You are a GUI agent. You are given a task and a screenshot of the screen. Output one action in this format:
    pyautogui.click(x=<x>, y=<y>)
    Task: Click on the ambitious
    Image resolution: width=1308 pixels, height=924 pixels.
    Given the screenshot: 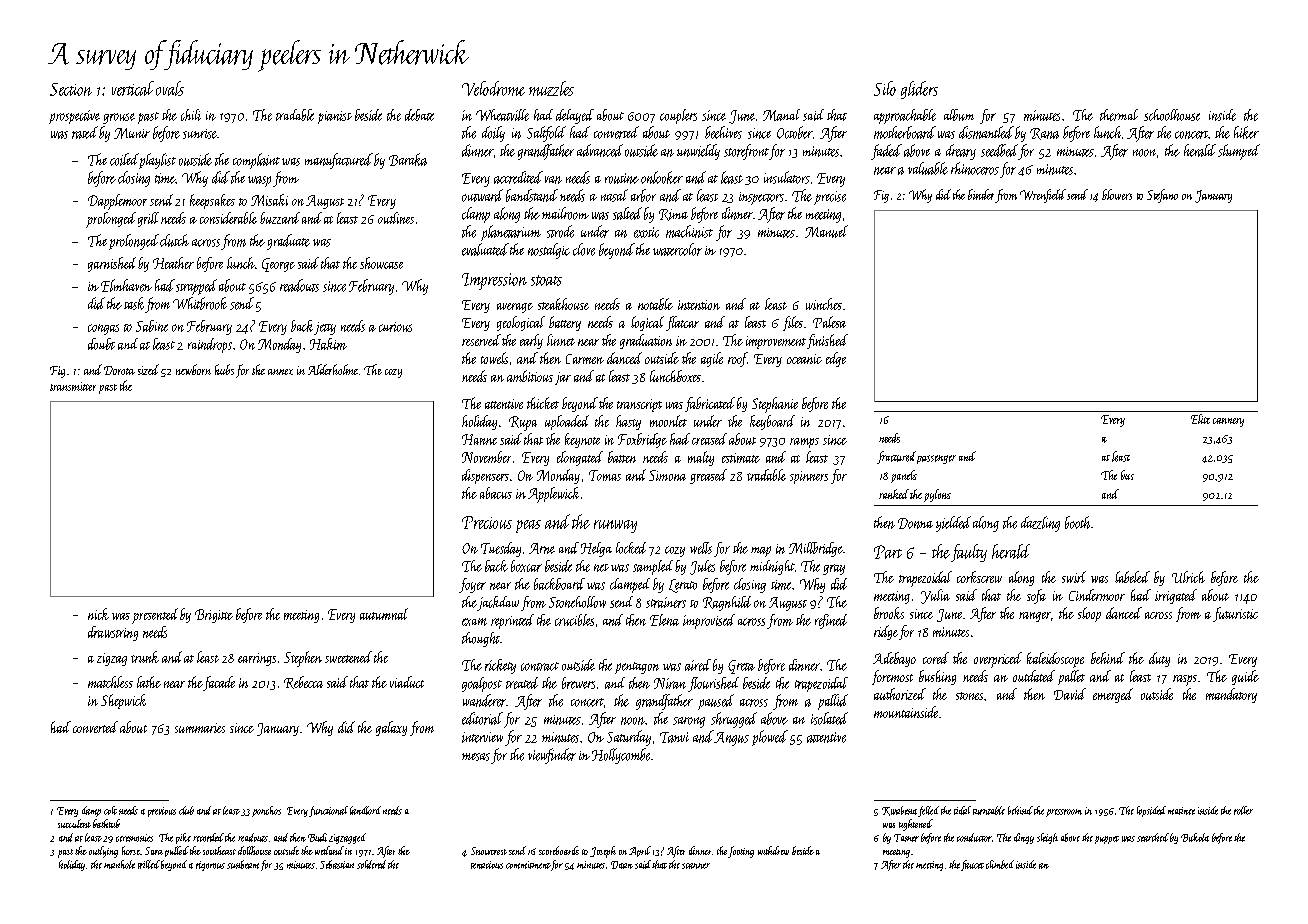 What is the action you would take?
    pyautogui.click(x=530, y=376)
